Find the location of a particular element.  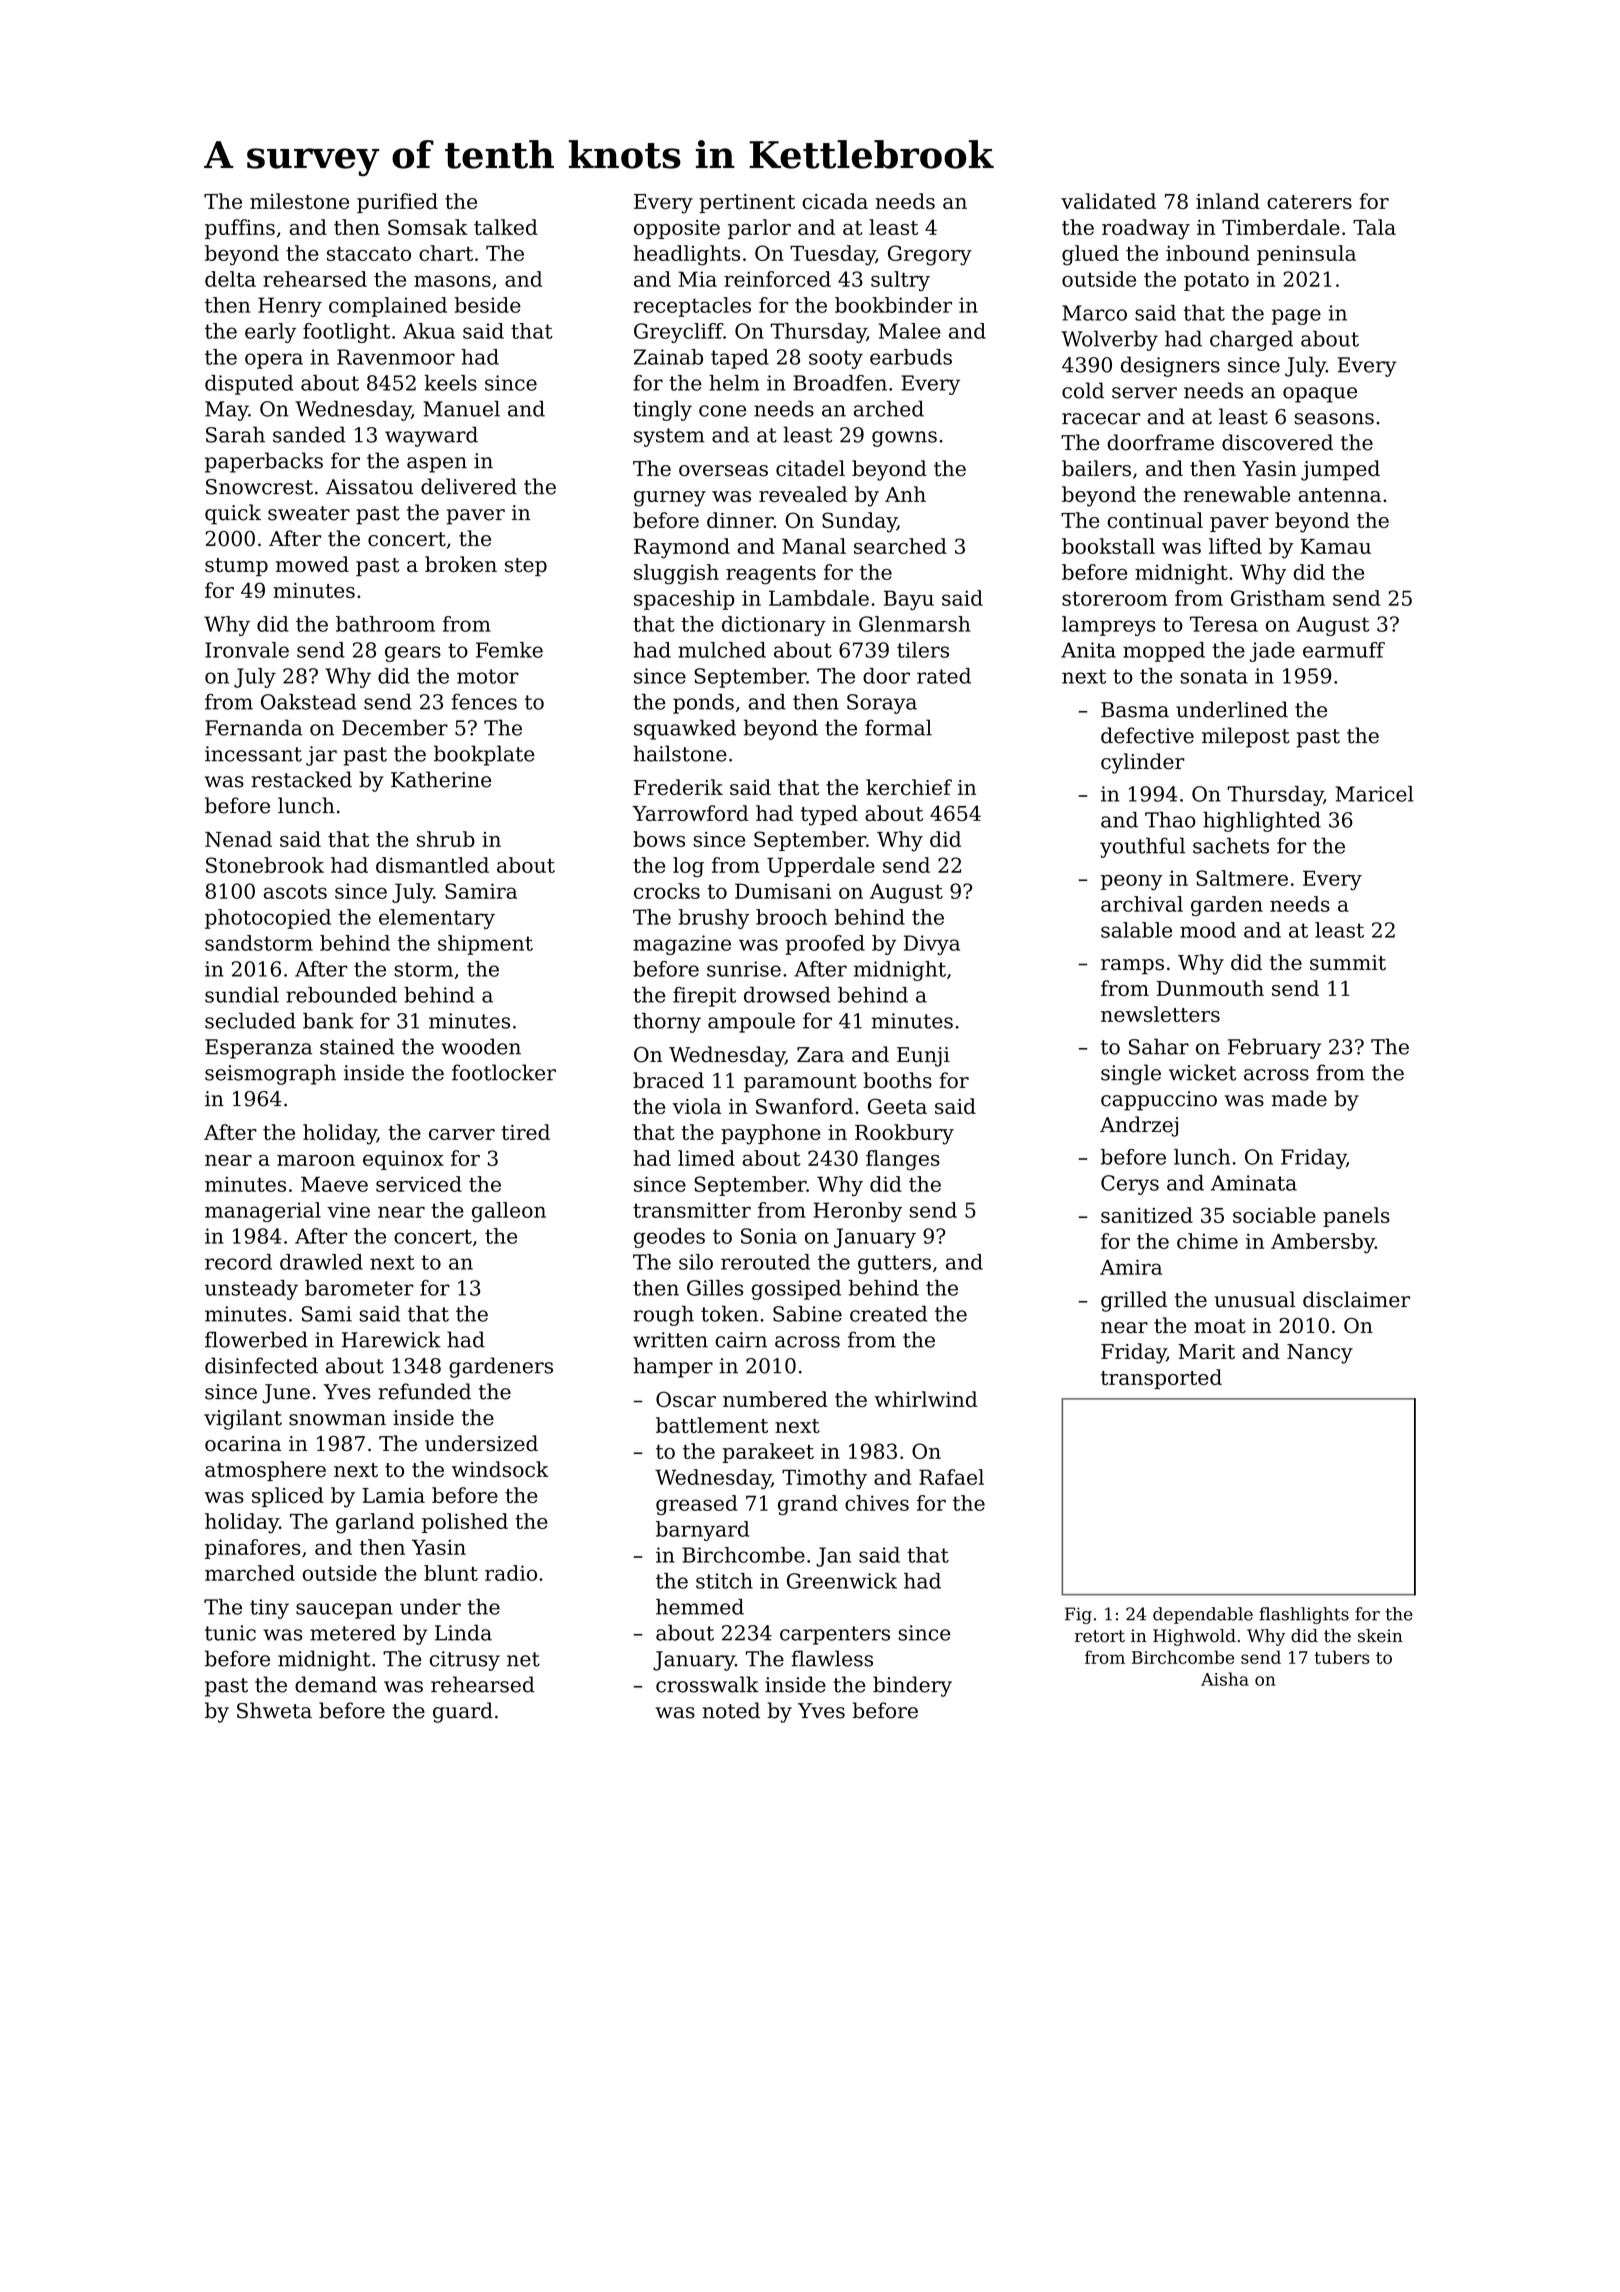

flanges is located at coordinates (903, 1160).
